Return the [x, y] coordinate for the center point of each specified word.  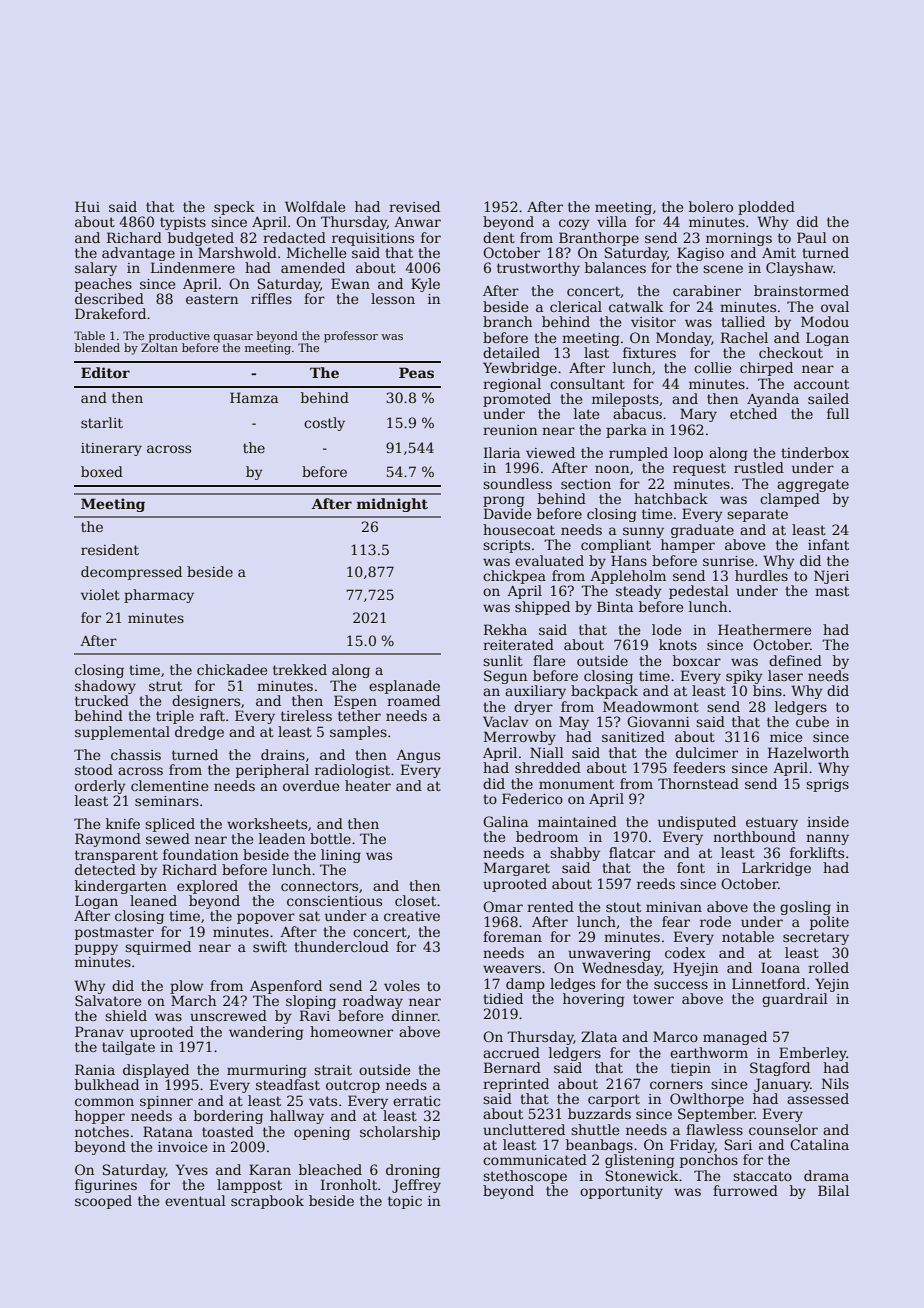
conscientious [334, 901]
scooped [103, 1202]
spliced [170, 825]
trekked [300, 669]
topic [405, 1202]
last [596, 352]
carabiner [707, 290]
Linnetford [769, 983]
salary [96, 269]
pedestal [699, 592]
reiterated [518, 644]
